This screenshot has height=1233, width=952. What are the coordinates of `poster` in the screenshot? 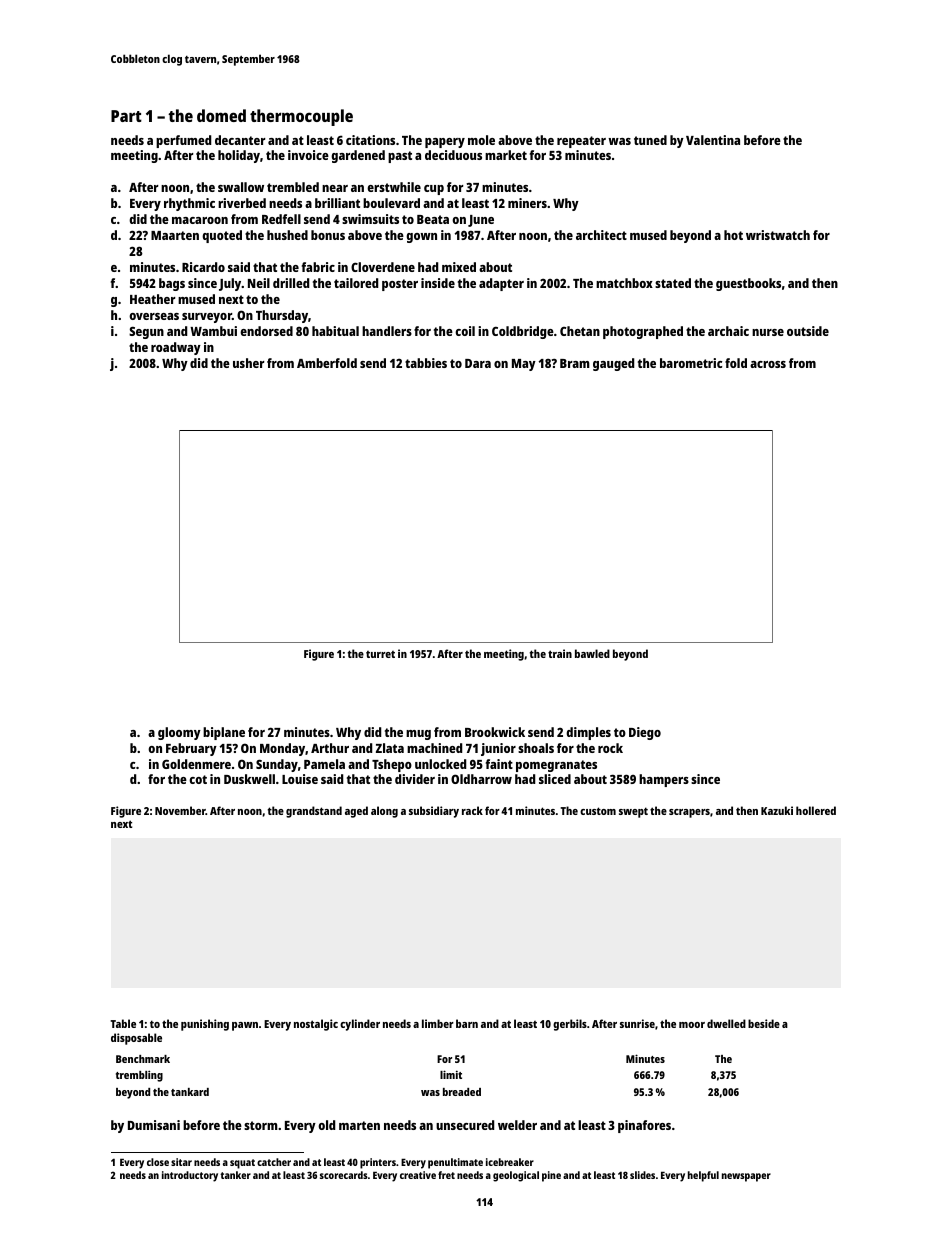 It's located at (400, 285).
